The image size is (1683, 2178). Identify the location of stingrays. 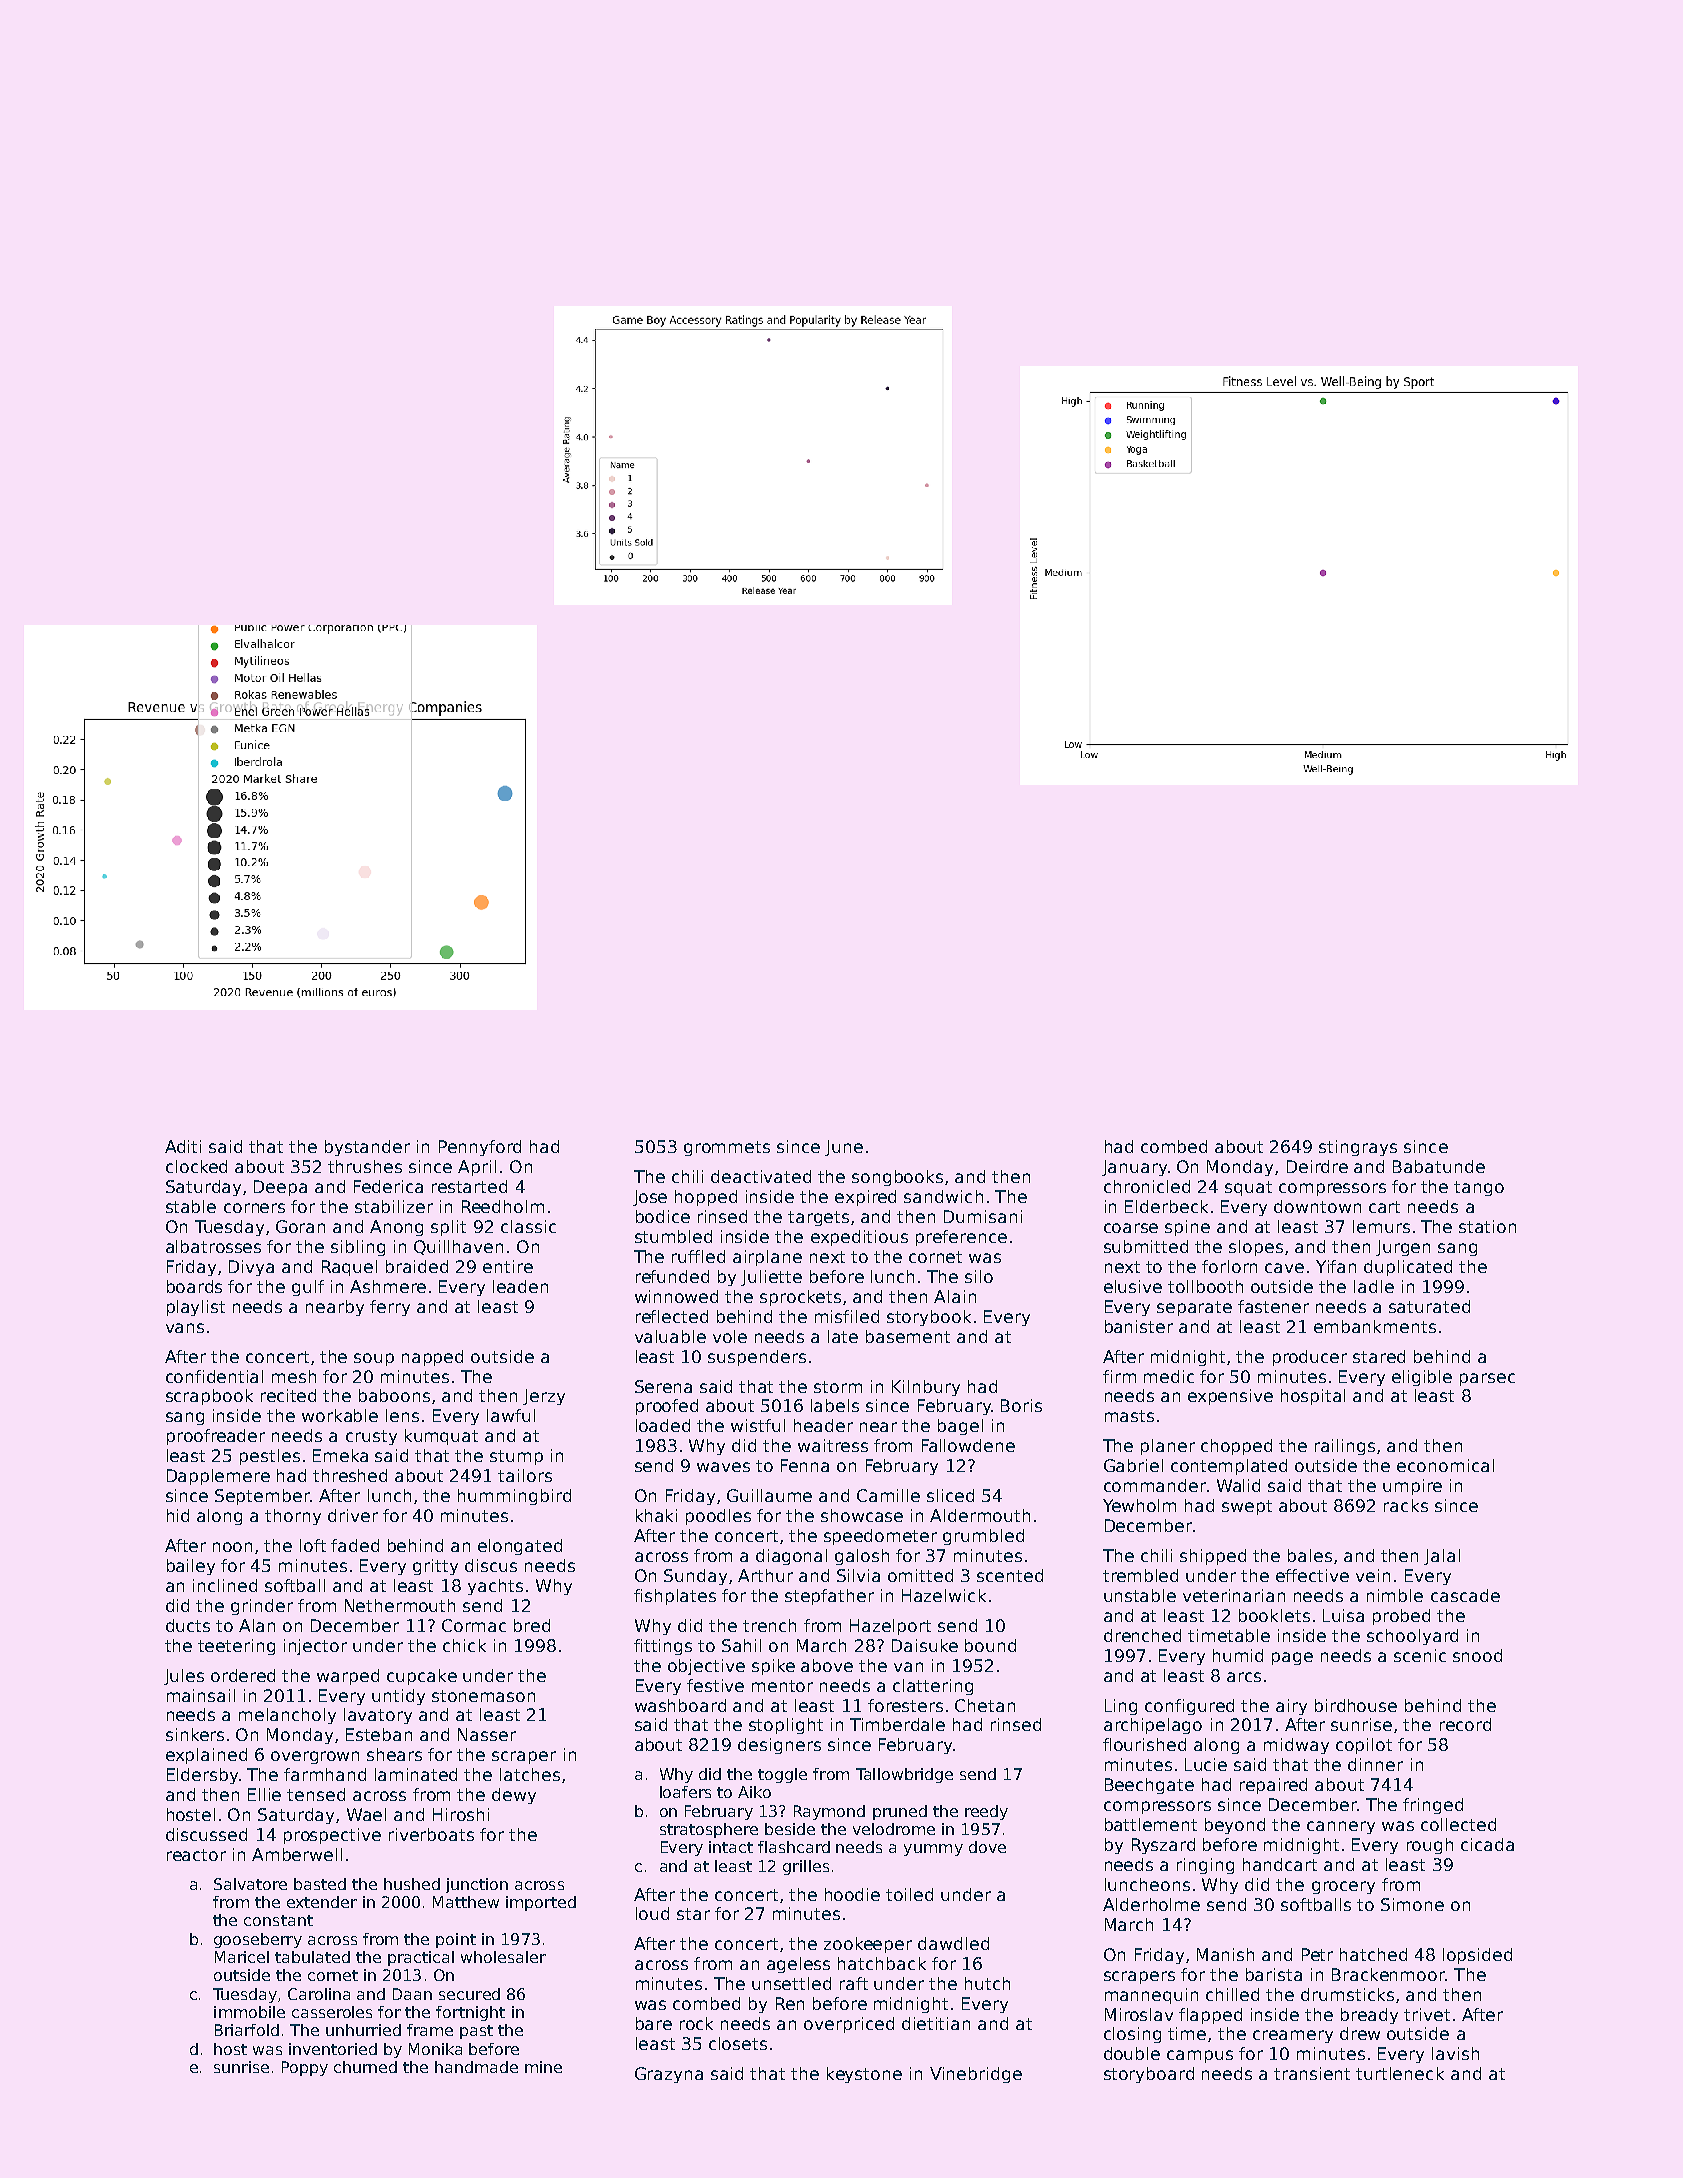
(1358, 1148).
